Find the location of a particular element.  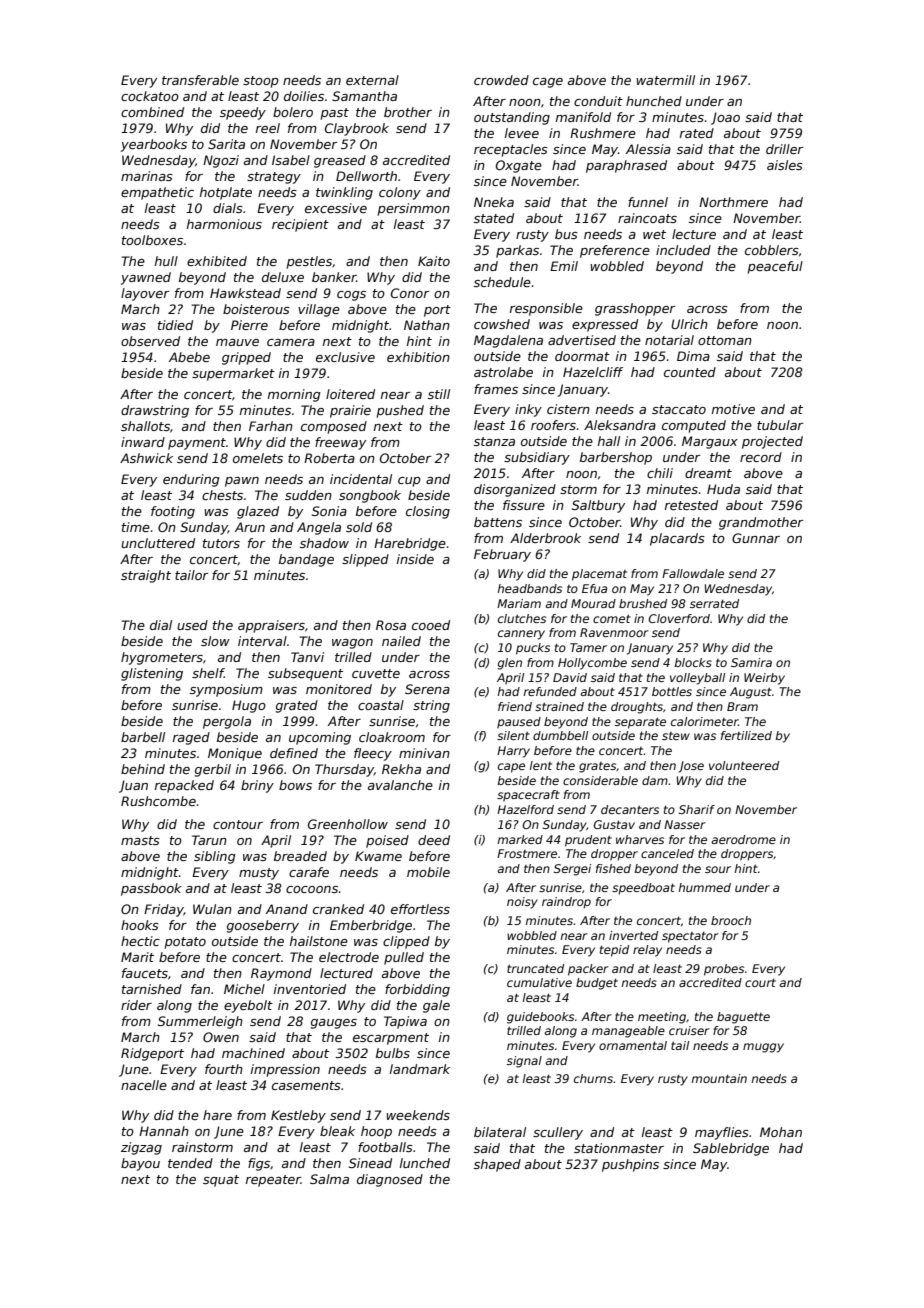

receptacles is located at coordinates (511, 150).
